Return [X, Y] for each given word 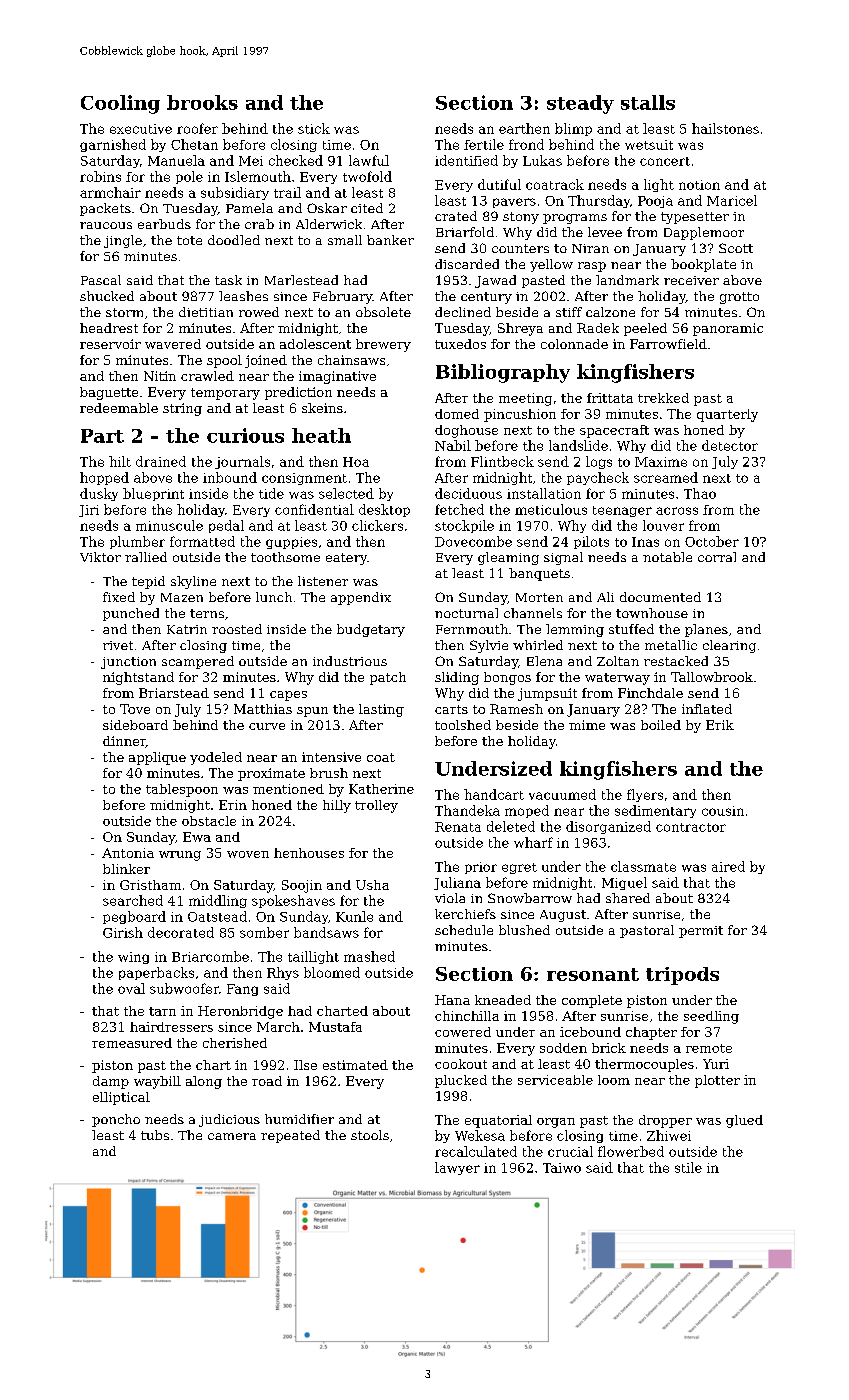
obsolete [383, 312]
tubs [155, 1135]
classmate [643, 866]
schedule [464, 930]
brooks [202, 102]
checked [296, 160]
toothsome [285, 557]
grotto [739, 298]
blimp [573, 129]
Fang [242, 990]
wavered [173, 344]
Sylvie [489, 646]
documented [660, 597]
